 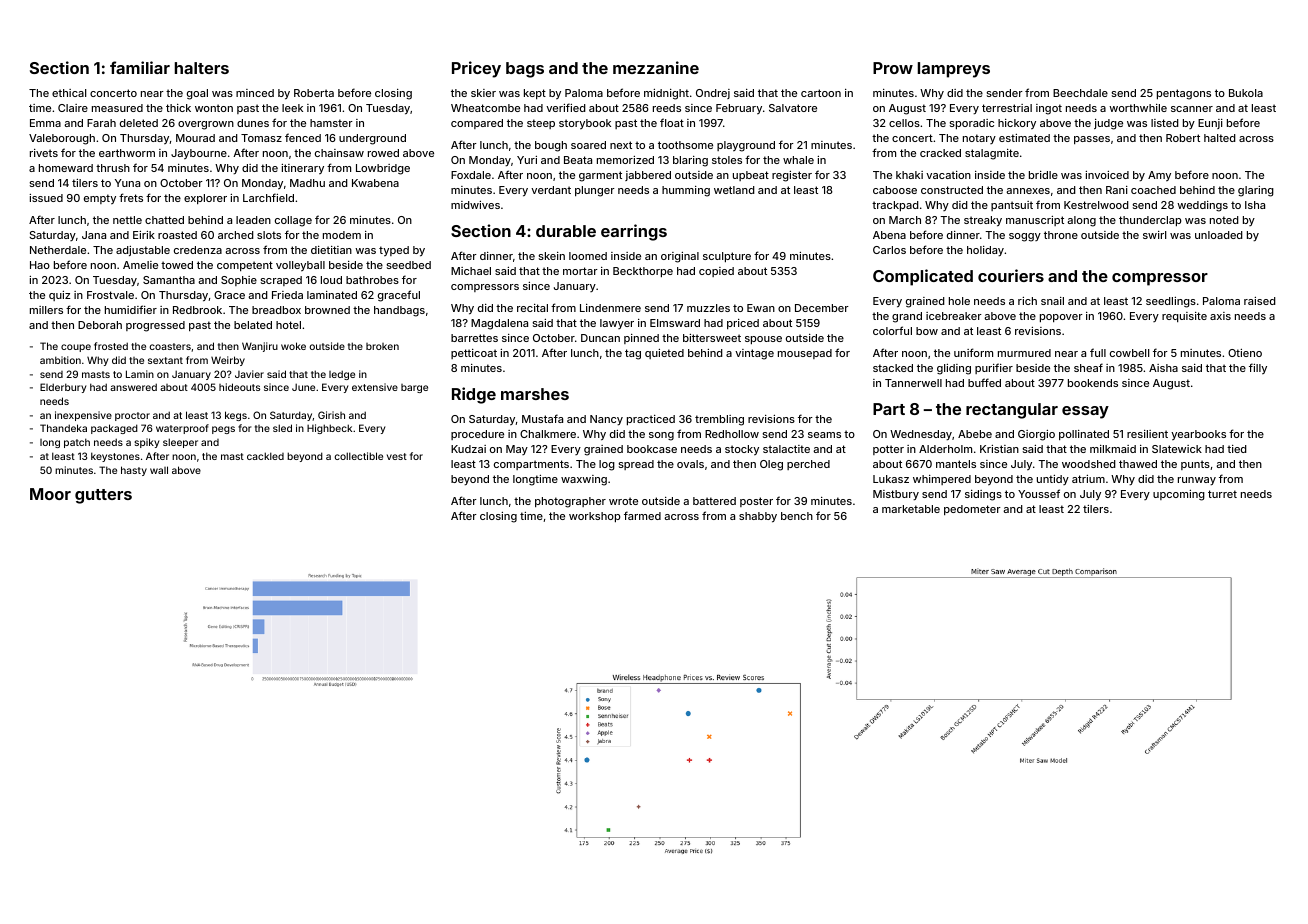 I want to click on halters, so click(x=202, y=68).
